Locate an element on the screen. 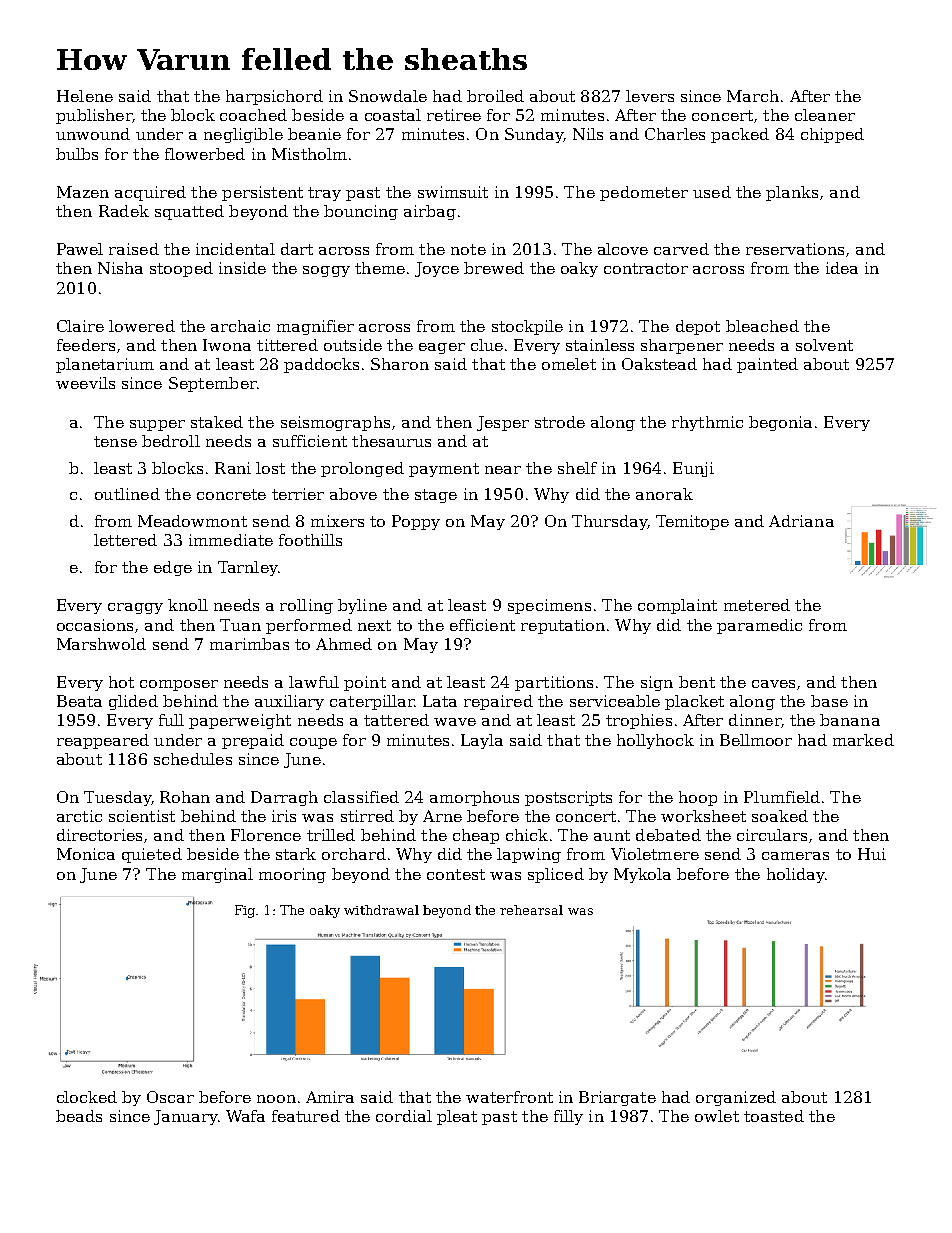  noon is located at coordinates (276, 1099).
